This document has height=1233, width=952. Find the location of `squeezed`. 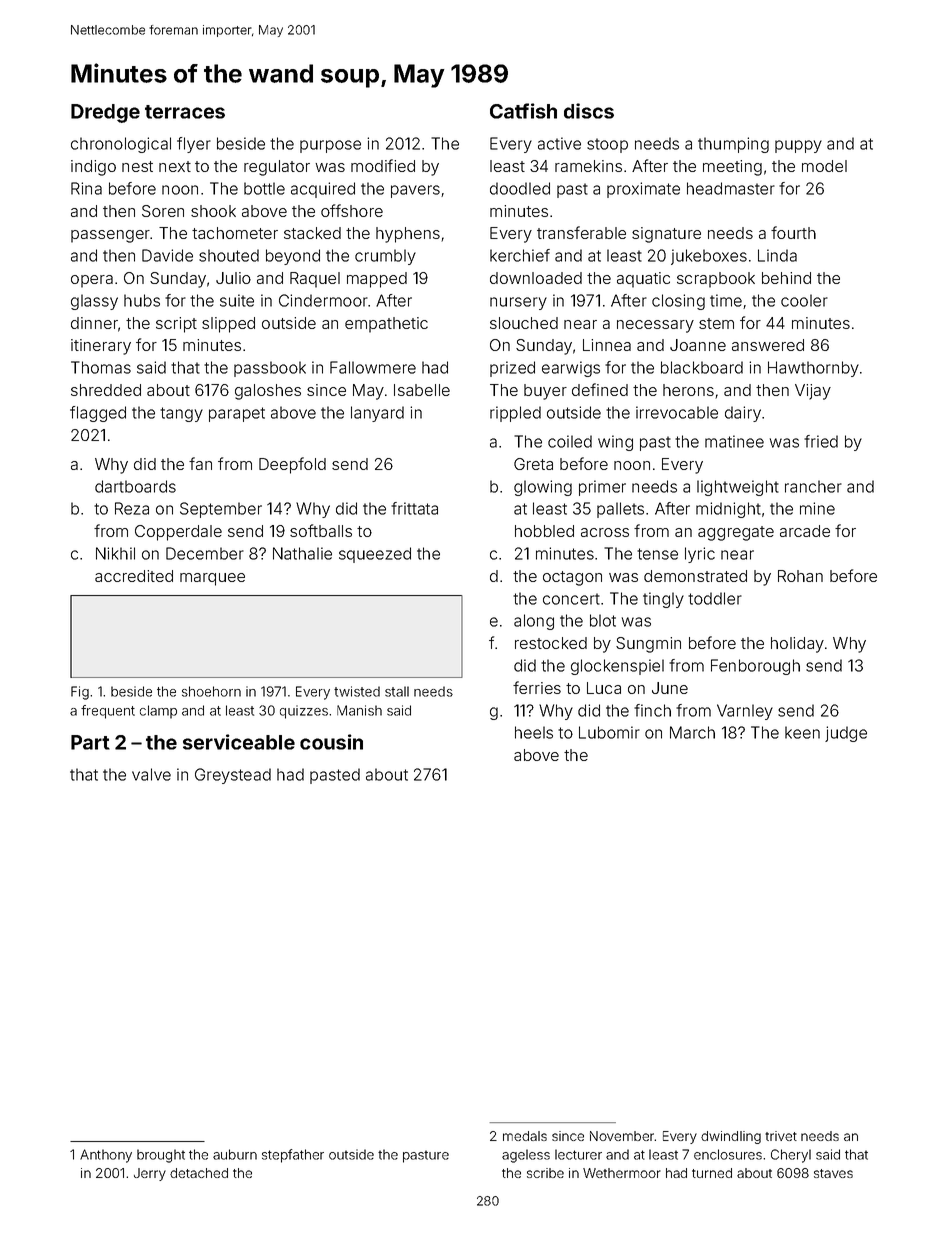

squeezed is located at coordinates (375, 555).
